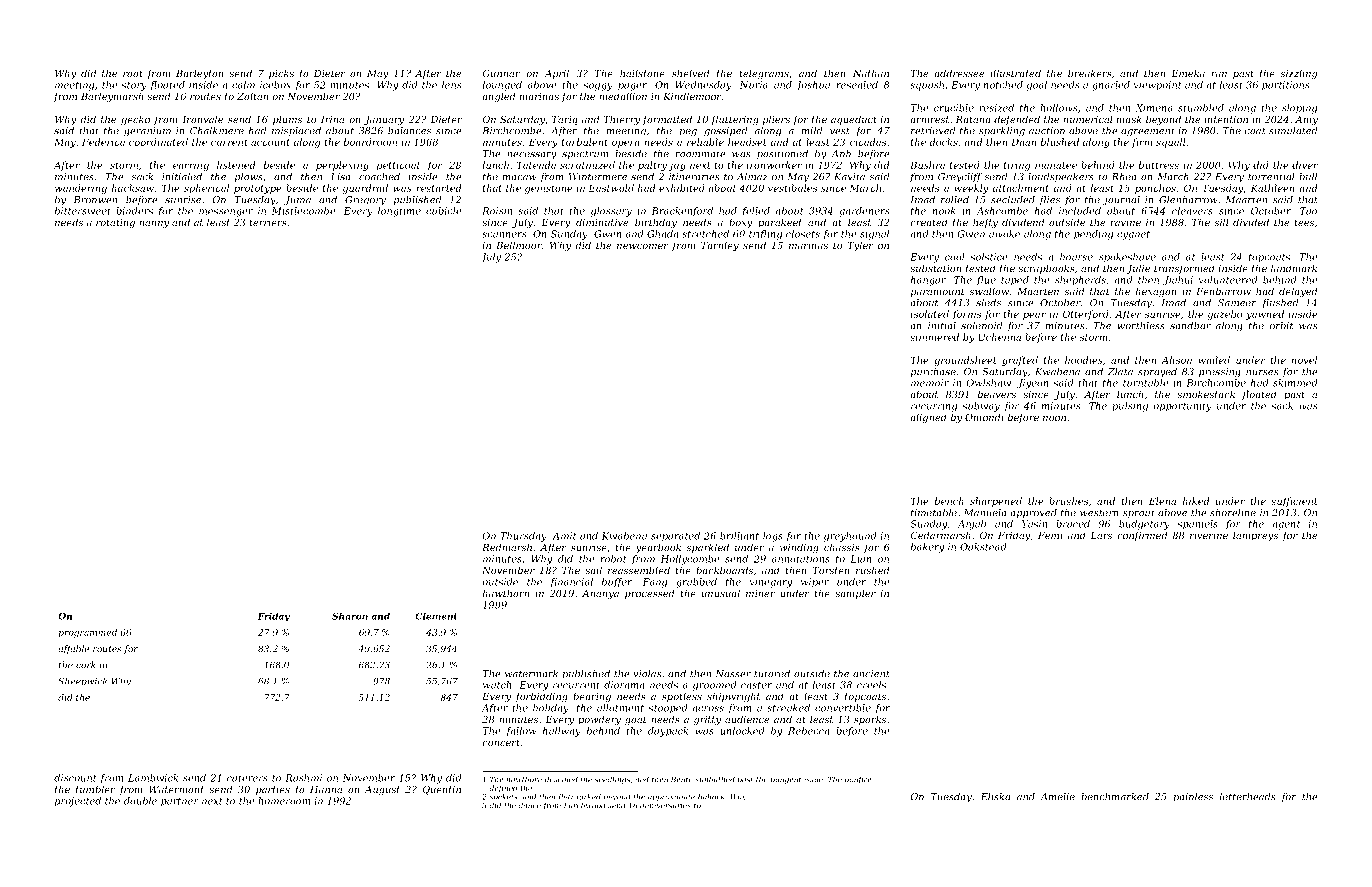  What do you see at coordinates (350, 616) in the document?
I see `Sharon` at bounding box center [350, 616].
